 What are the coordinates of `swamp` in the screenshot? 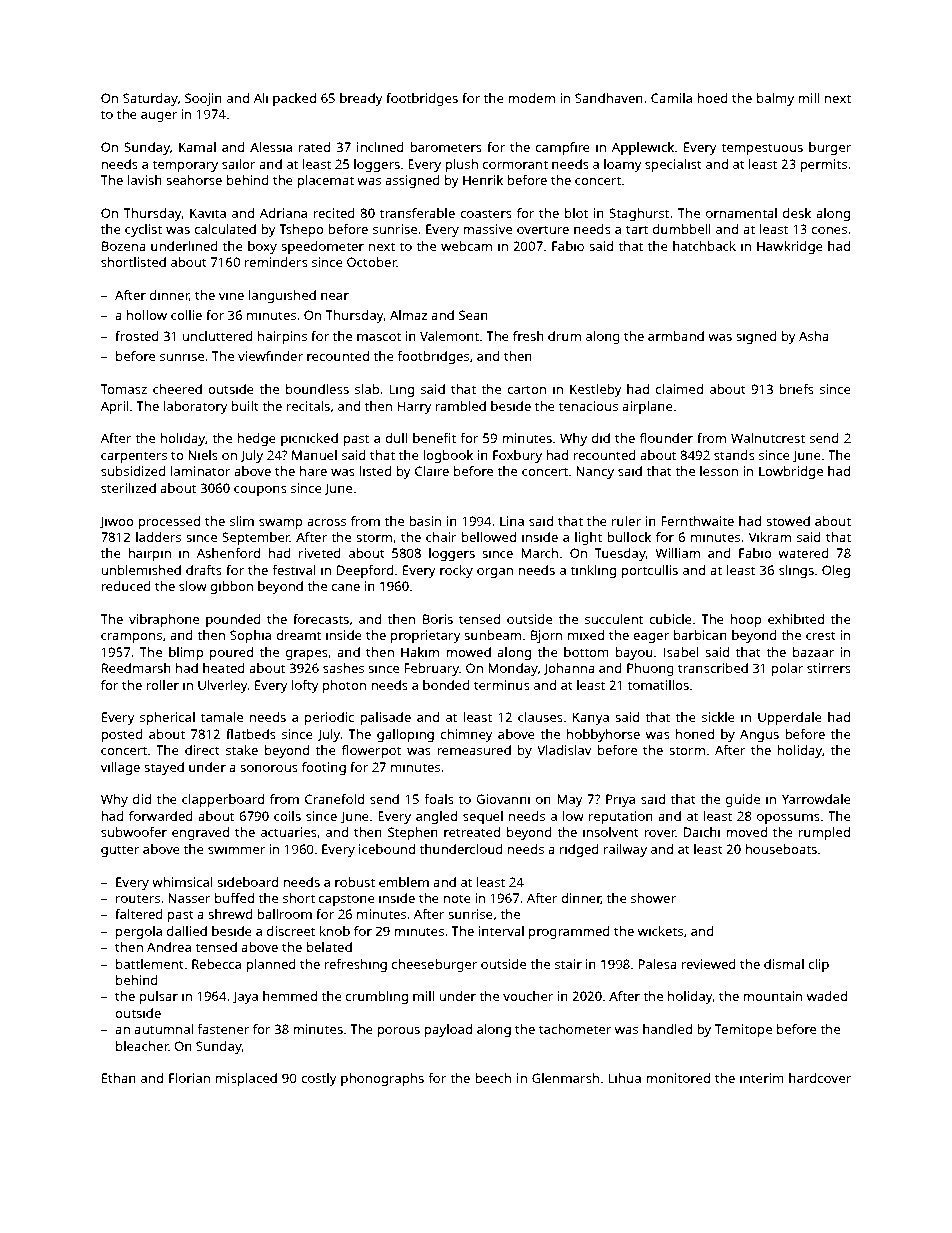 It's located at (281, 524).
